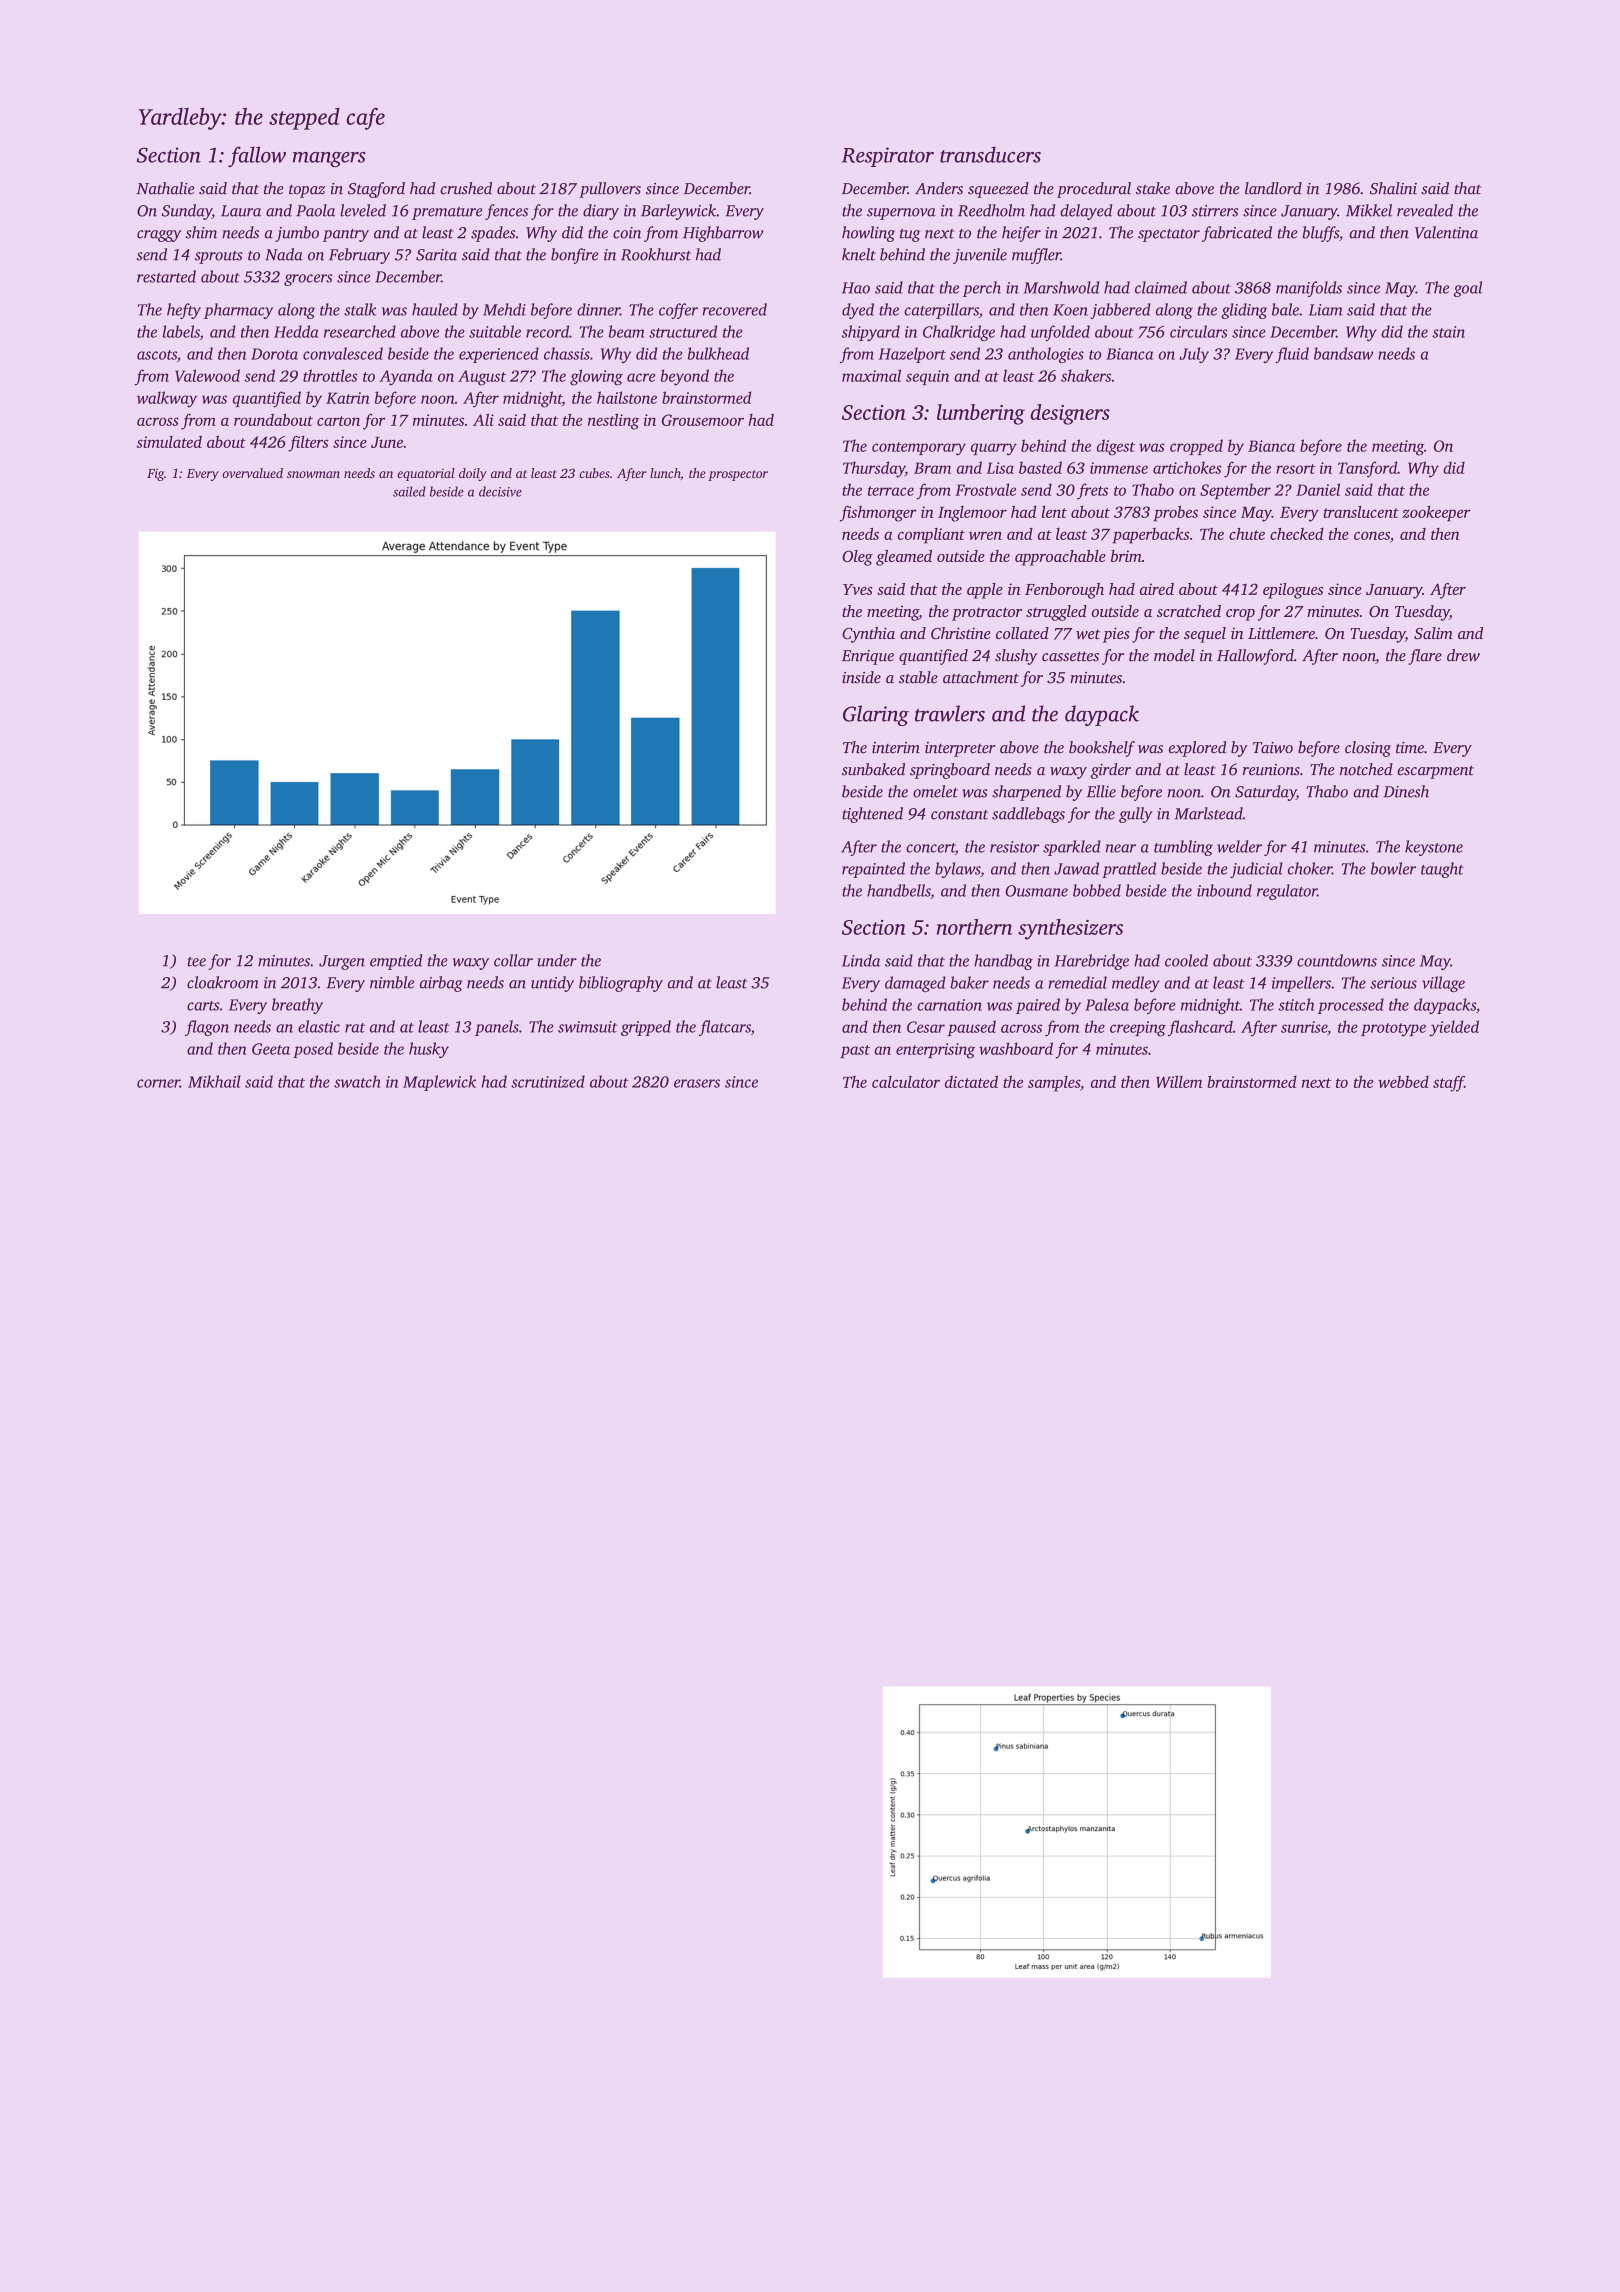 Image resolution: width=1620 pixels, height=2292 pixels. What do you see at coordinates (899, 891) in the document?
I see `handbells` at bounding box center [899, 891].
